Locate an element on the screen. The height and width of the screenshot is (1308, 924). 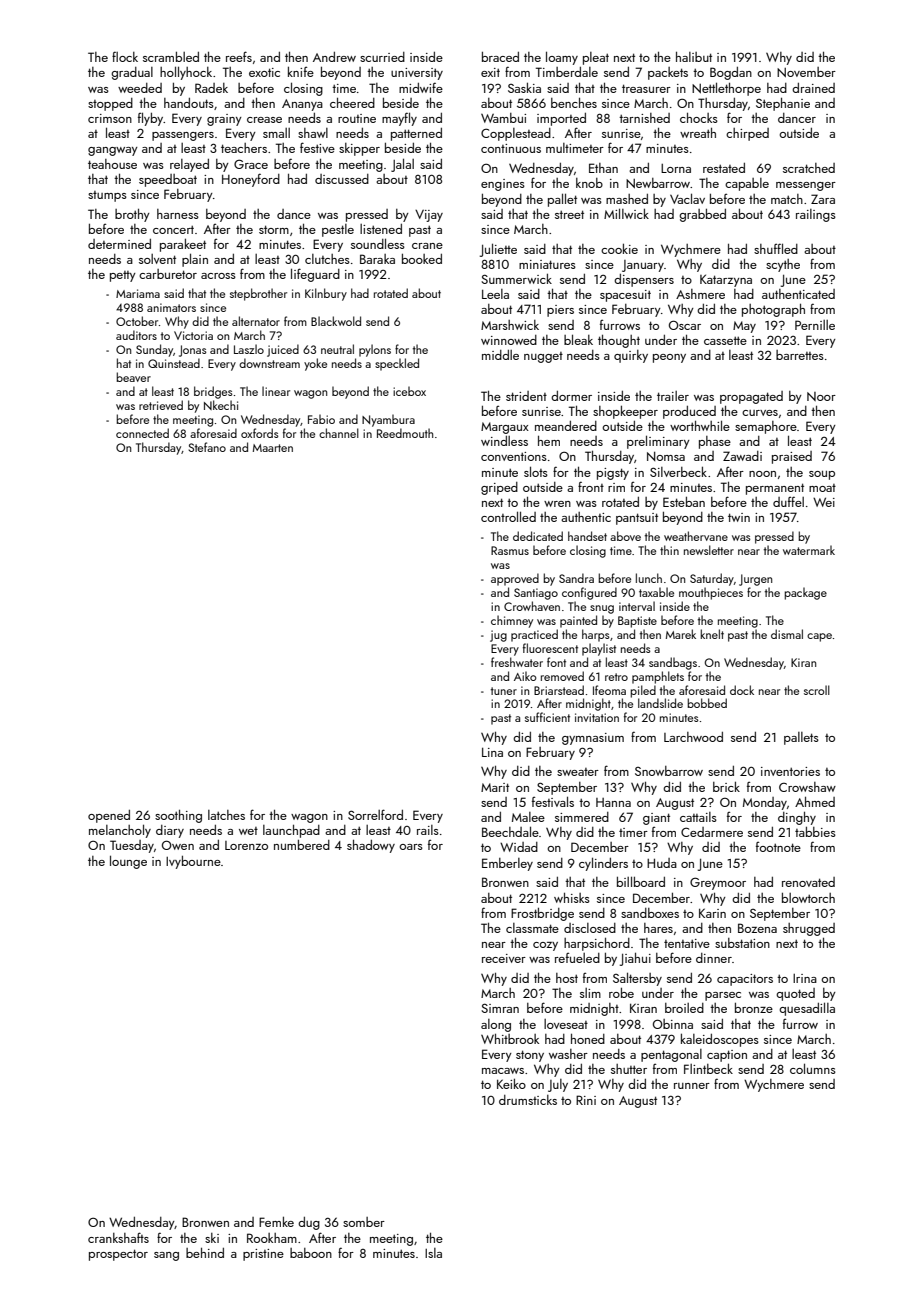
lounge is located at coordinates (128, 862).
